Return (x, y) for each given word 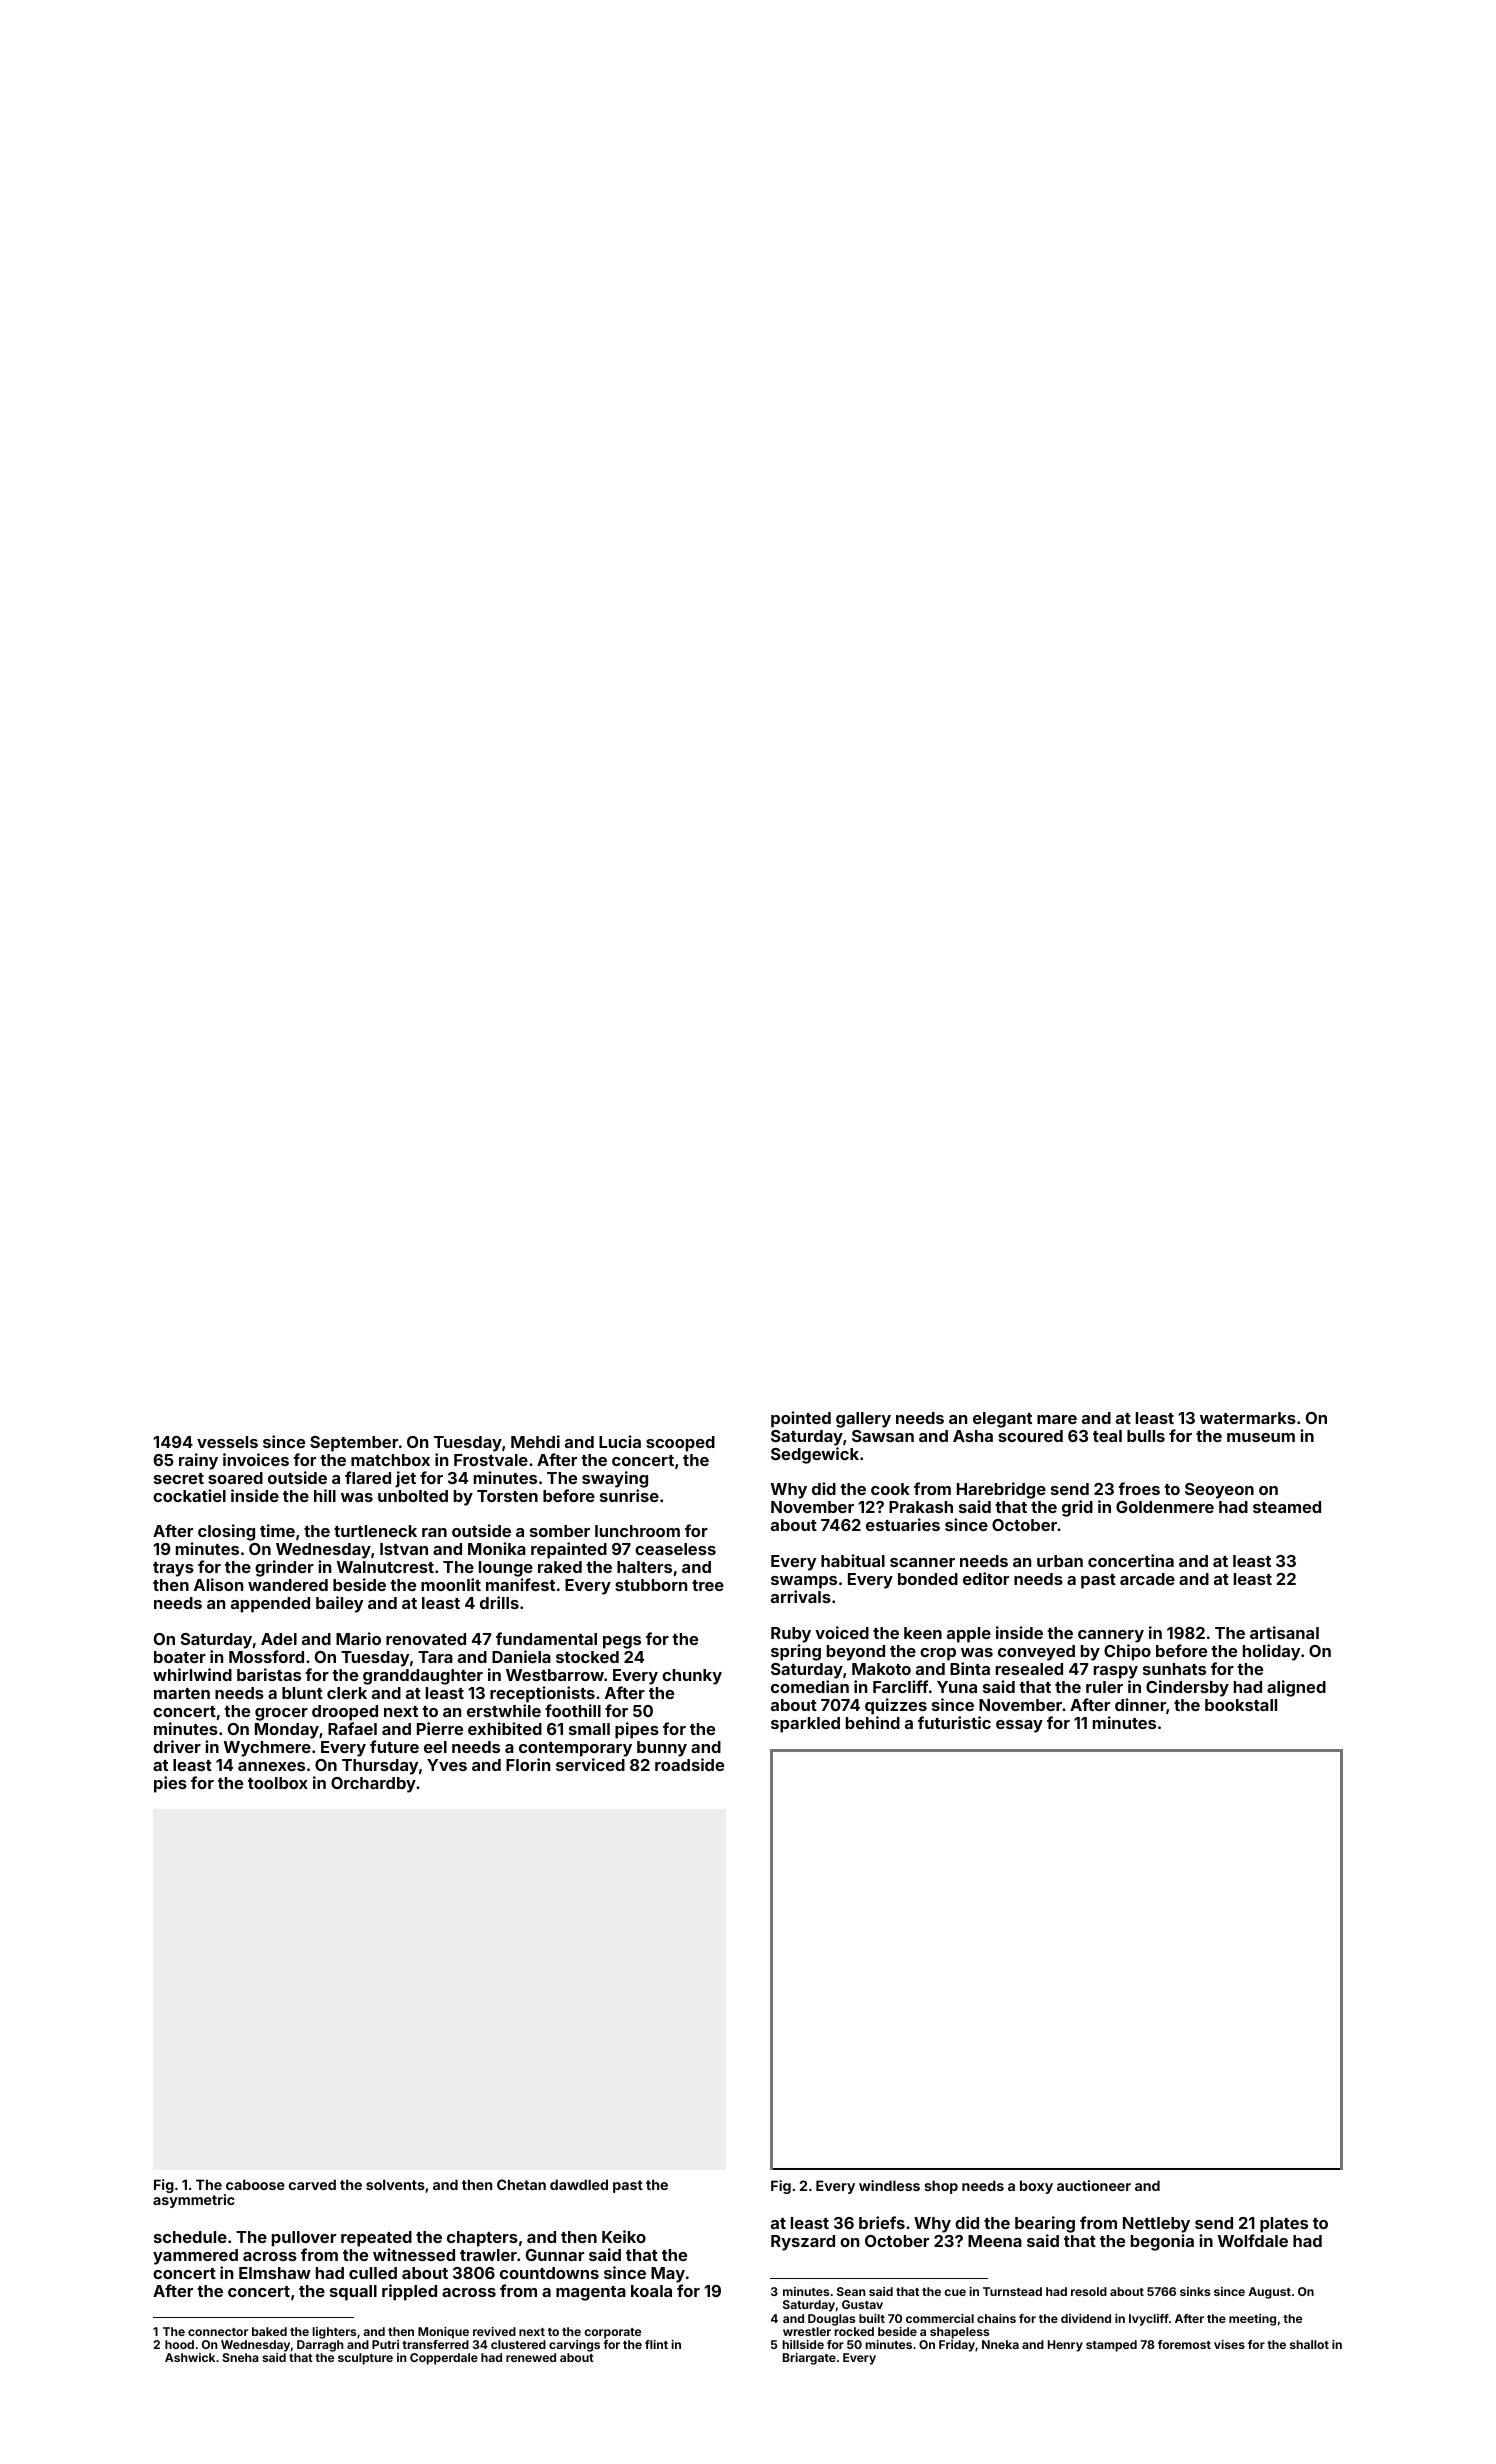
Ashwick (190, 2357)
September (354, 1444)
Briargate (809, 2359)
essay (1019, 1726)
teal (1107, 1436)
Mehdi (535, 1441)
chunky (692, 1677)
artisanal (1284, 1632)
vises (1229, 2344)
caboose (255, 2184)
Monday (287, 1731)
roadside (689, 1764)
